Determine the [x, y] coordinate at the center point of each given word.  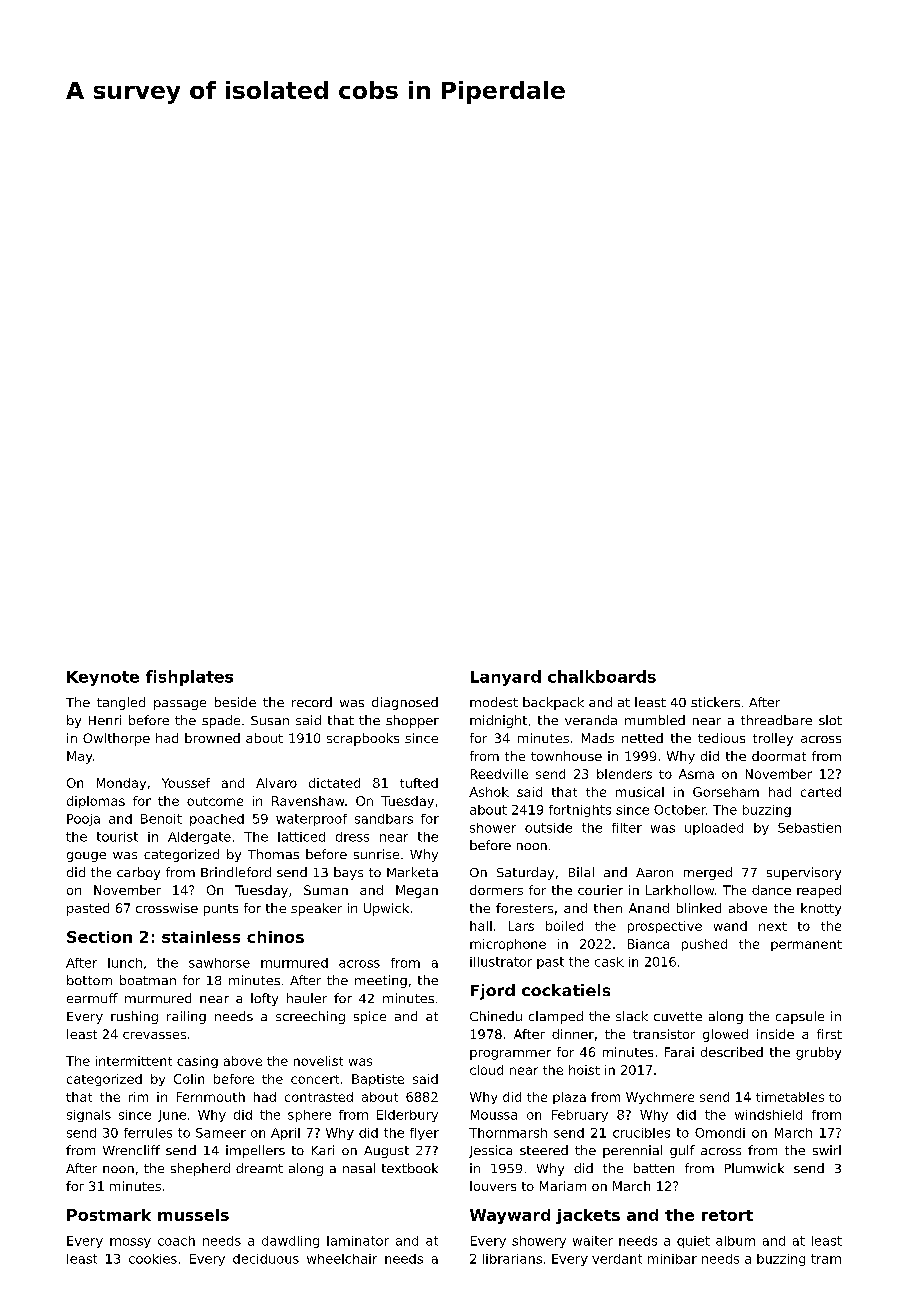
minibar [672, 1259]
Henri [105, 720]
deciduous [266, 1259]
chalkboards [602, 676]
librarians [512, 1259]
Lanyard [506, 678]
